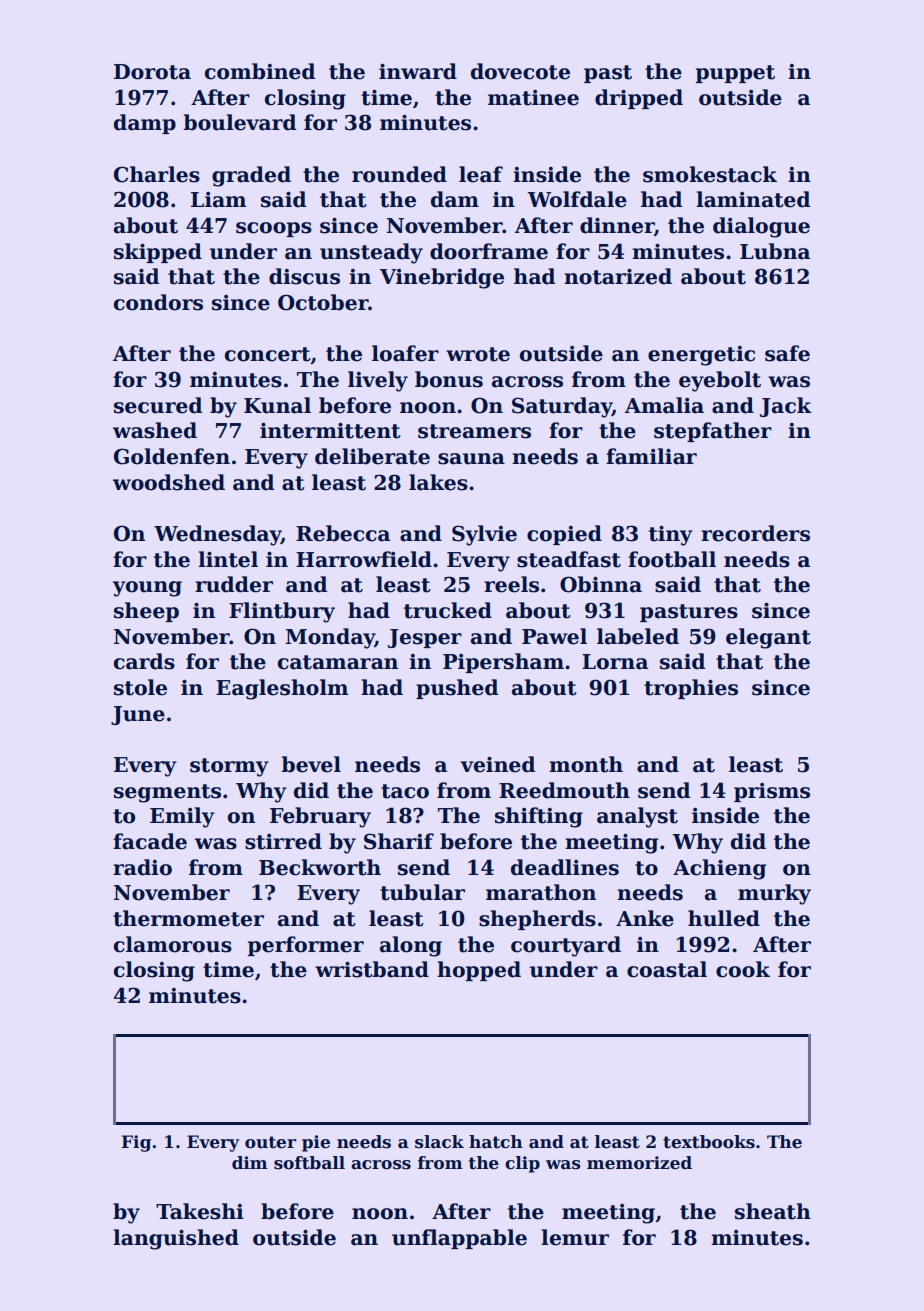 The width and height of the screenshot is (924, 1311). Describe the element at coordinates (142, 867) in the screenshot. I see `radio` at that location.
